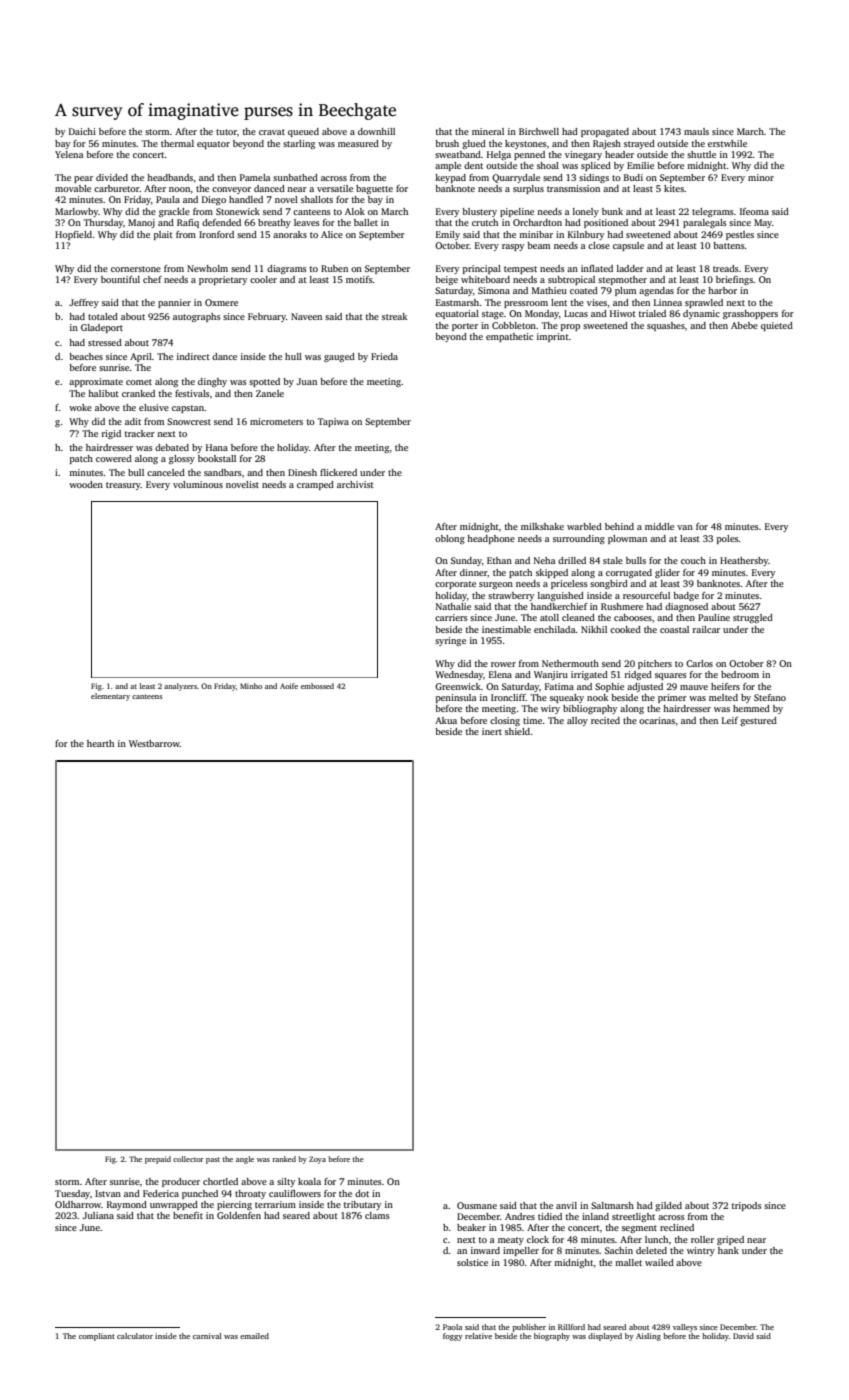 The height and width of the screenshot is (1400, 849). I want to click on Westbarrow, so click(154, 743).
